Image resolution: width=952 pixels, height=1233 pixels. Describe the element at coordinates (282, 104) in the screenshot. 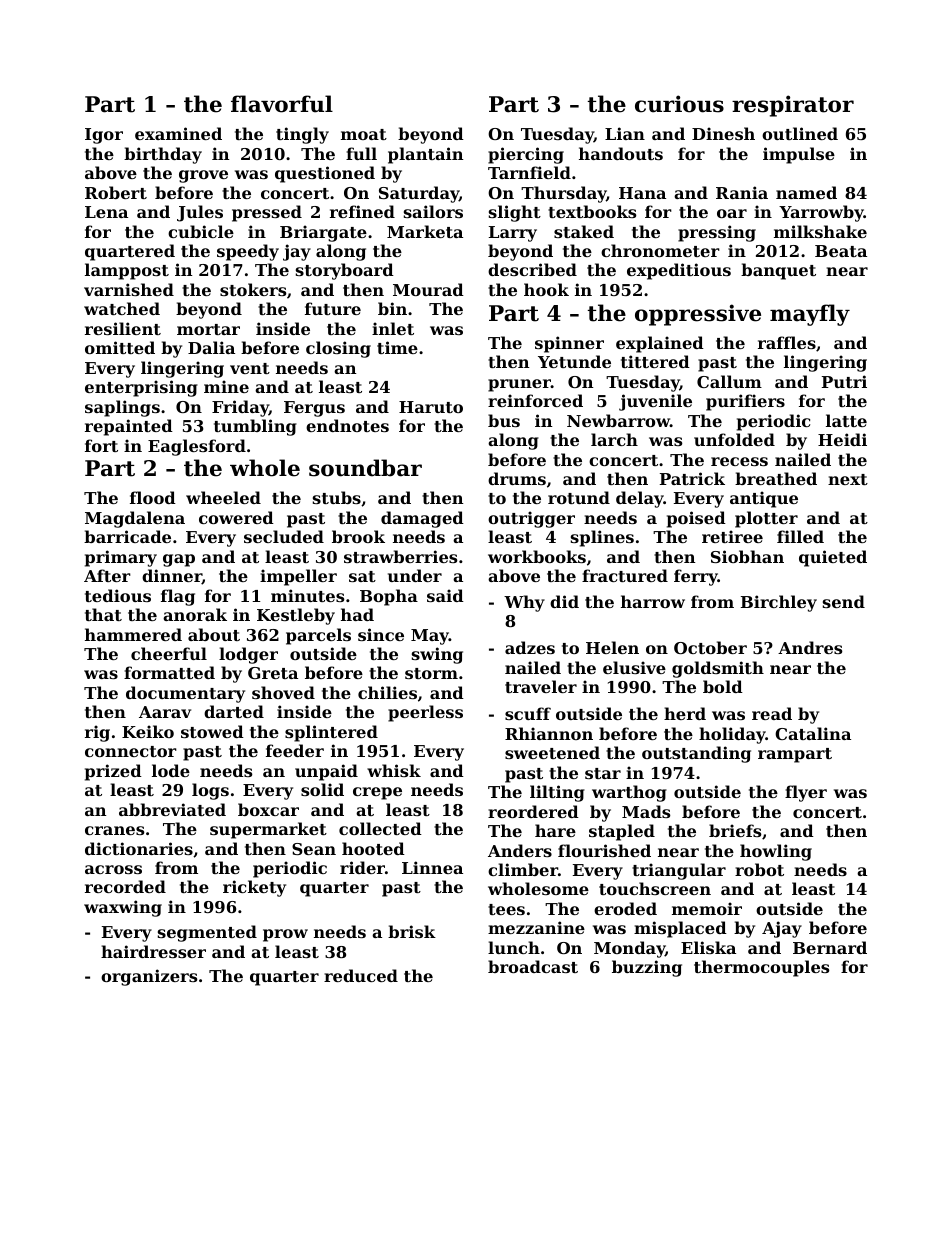

I see `flavorful` at that location.
